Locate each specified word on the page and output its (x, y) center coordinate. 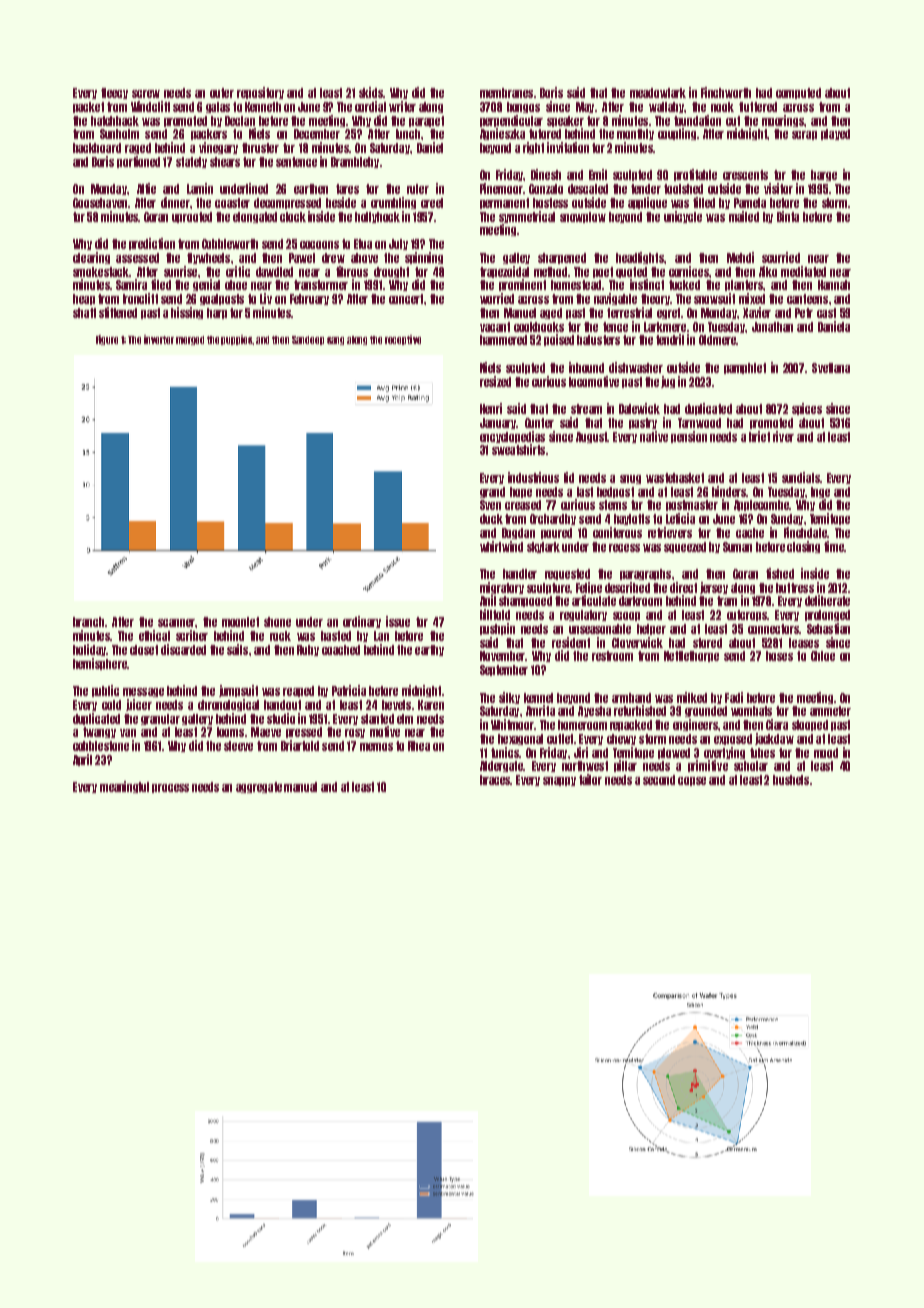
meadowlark (658, 93)
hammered (503, 340)
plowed (674, 753)
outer (222, 93)
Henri (491, 408)
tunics (505, 752)
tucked (684, 285)
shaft (84, 313)
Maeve (266, 732)
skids (371, 92)
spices (807, 409)
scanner (176, 623)
